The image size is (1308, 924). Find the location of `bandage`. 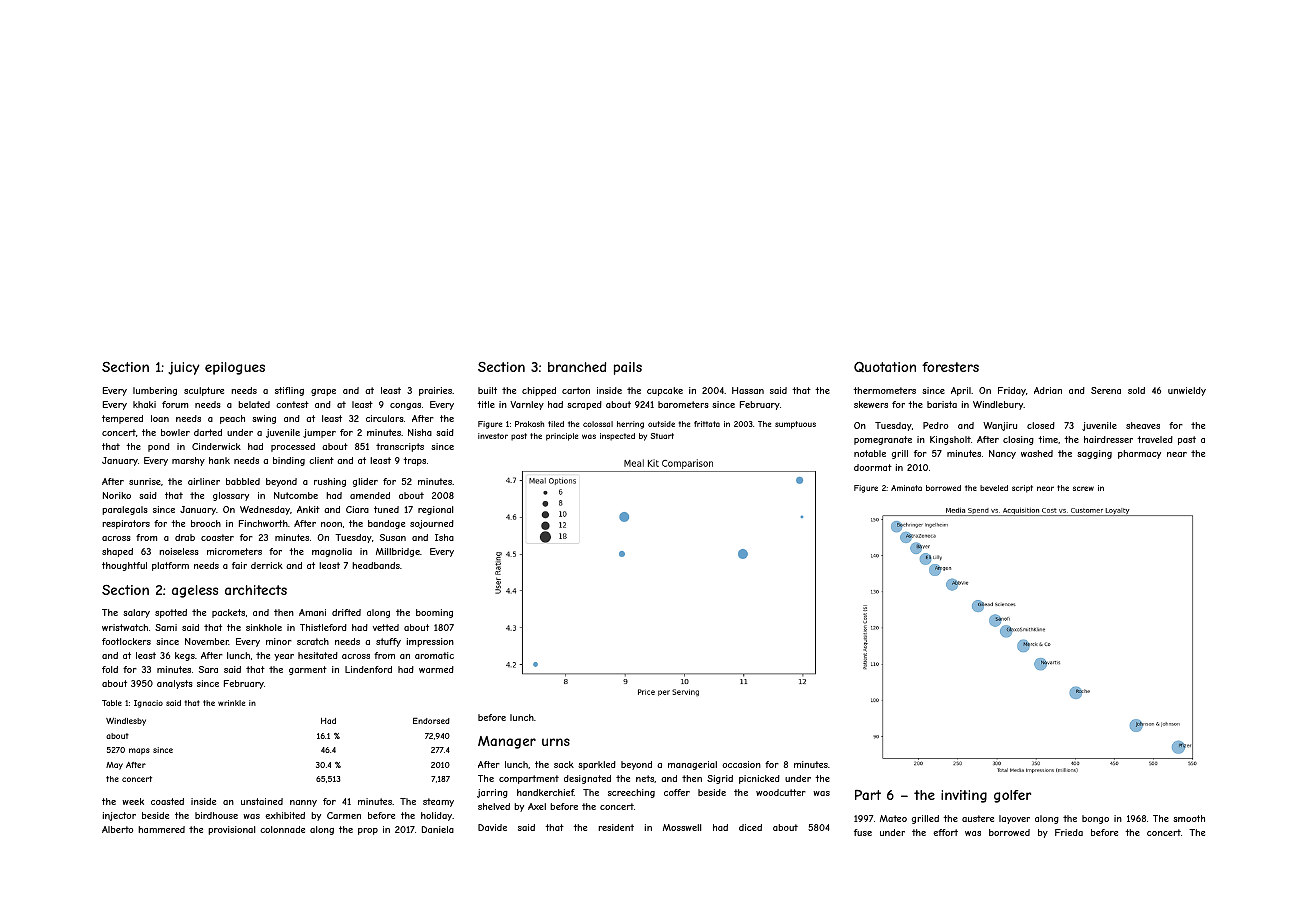

bandage is located at coordinates (386, 524).
